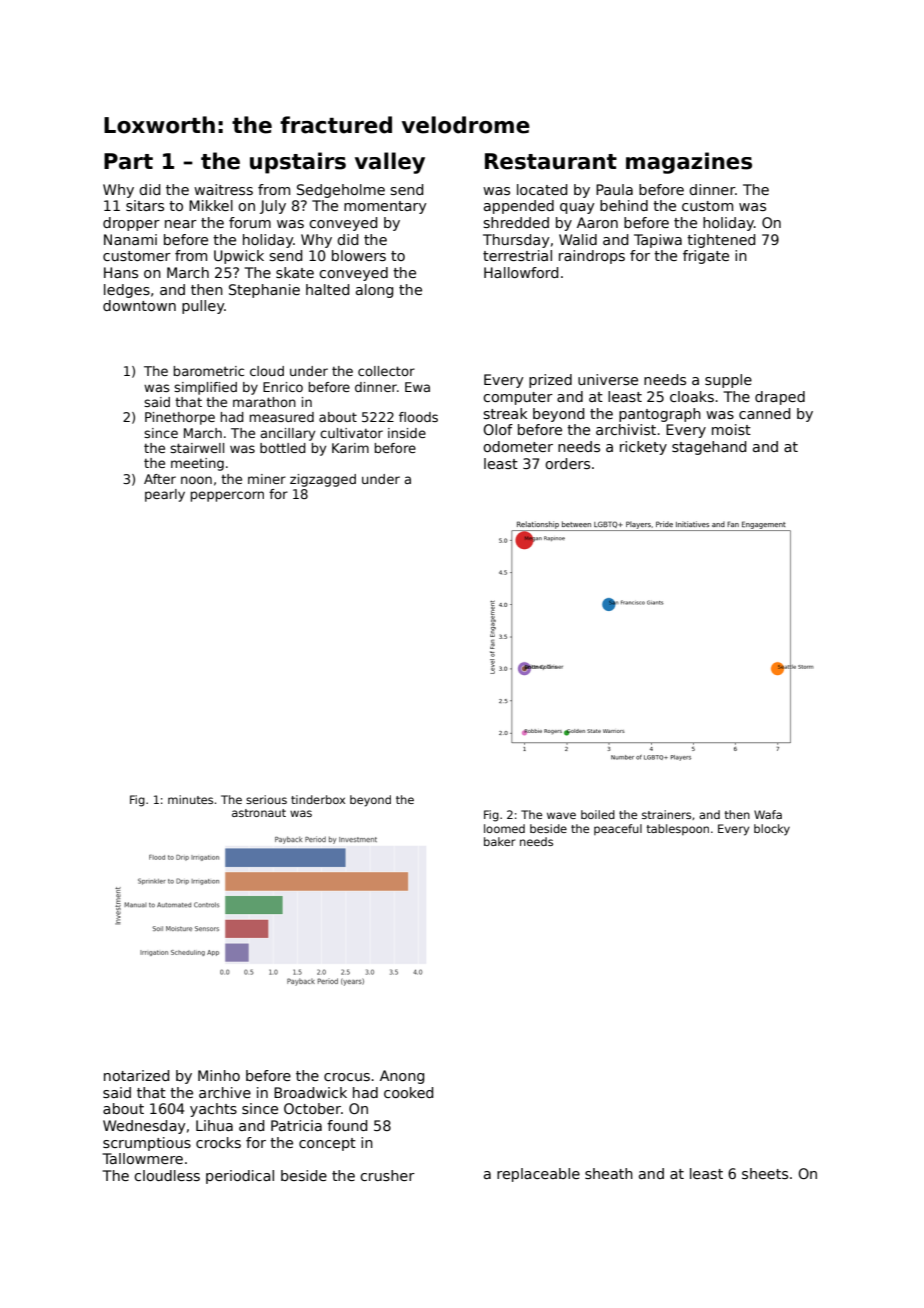 This screenshot has height=1308, width=924. I want to click on Wafa, so click(768, 814).
